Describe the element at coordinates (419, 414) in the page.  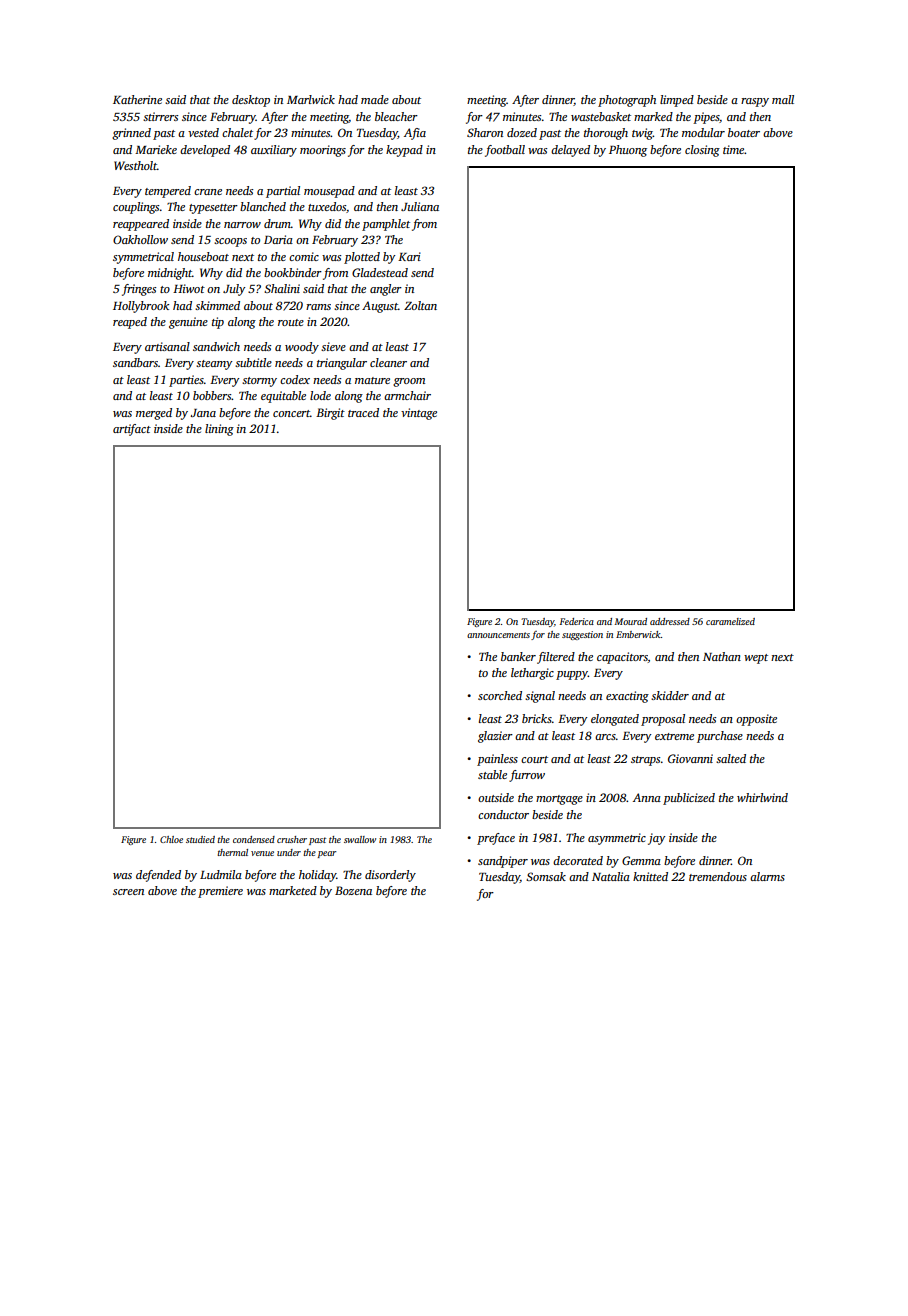
I see `vintage` at that location.
